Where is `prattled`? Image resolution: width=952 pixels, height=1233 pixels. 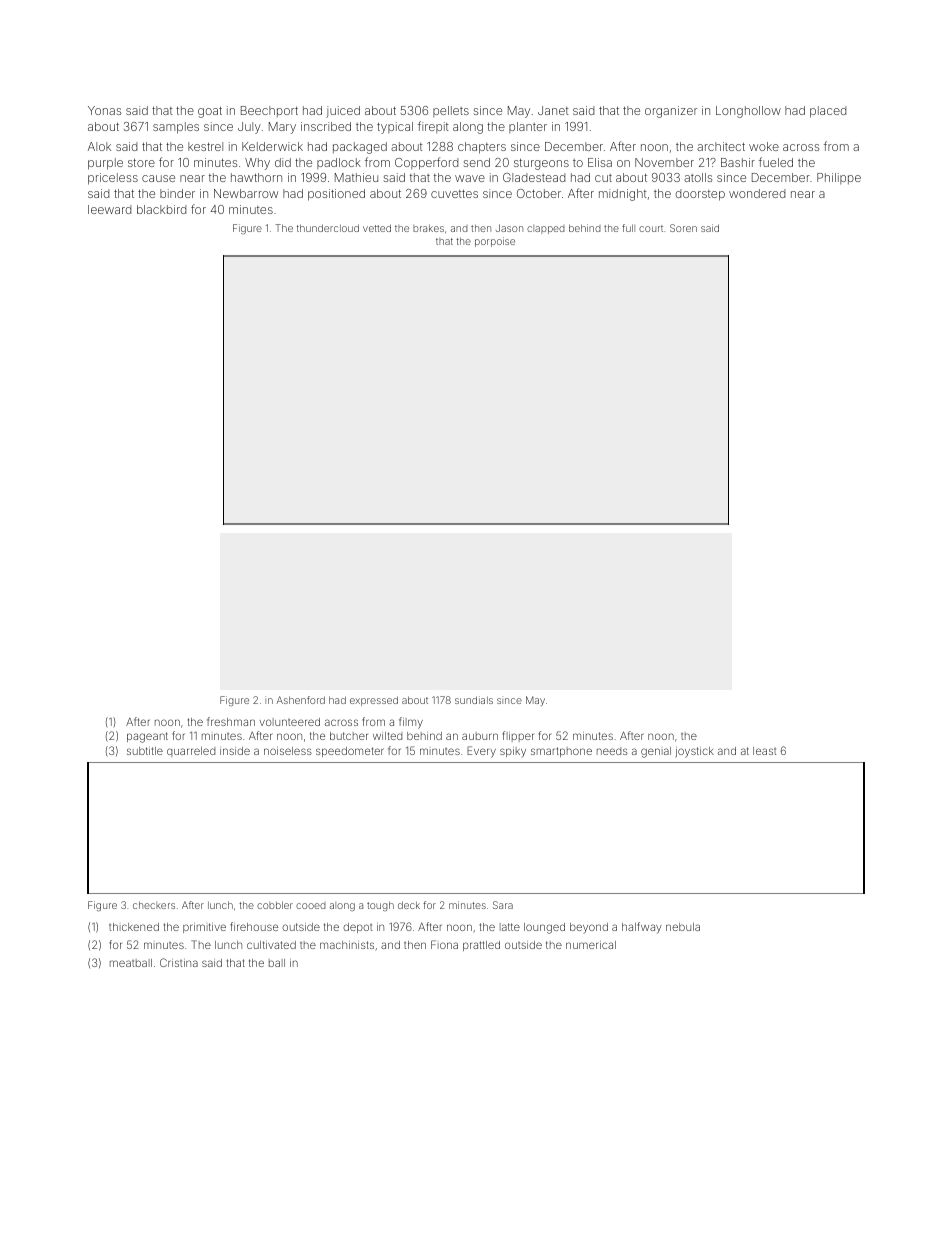
prattled is located at coordinates (481, 946).
